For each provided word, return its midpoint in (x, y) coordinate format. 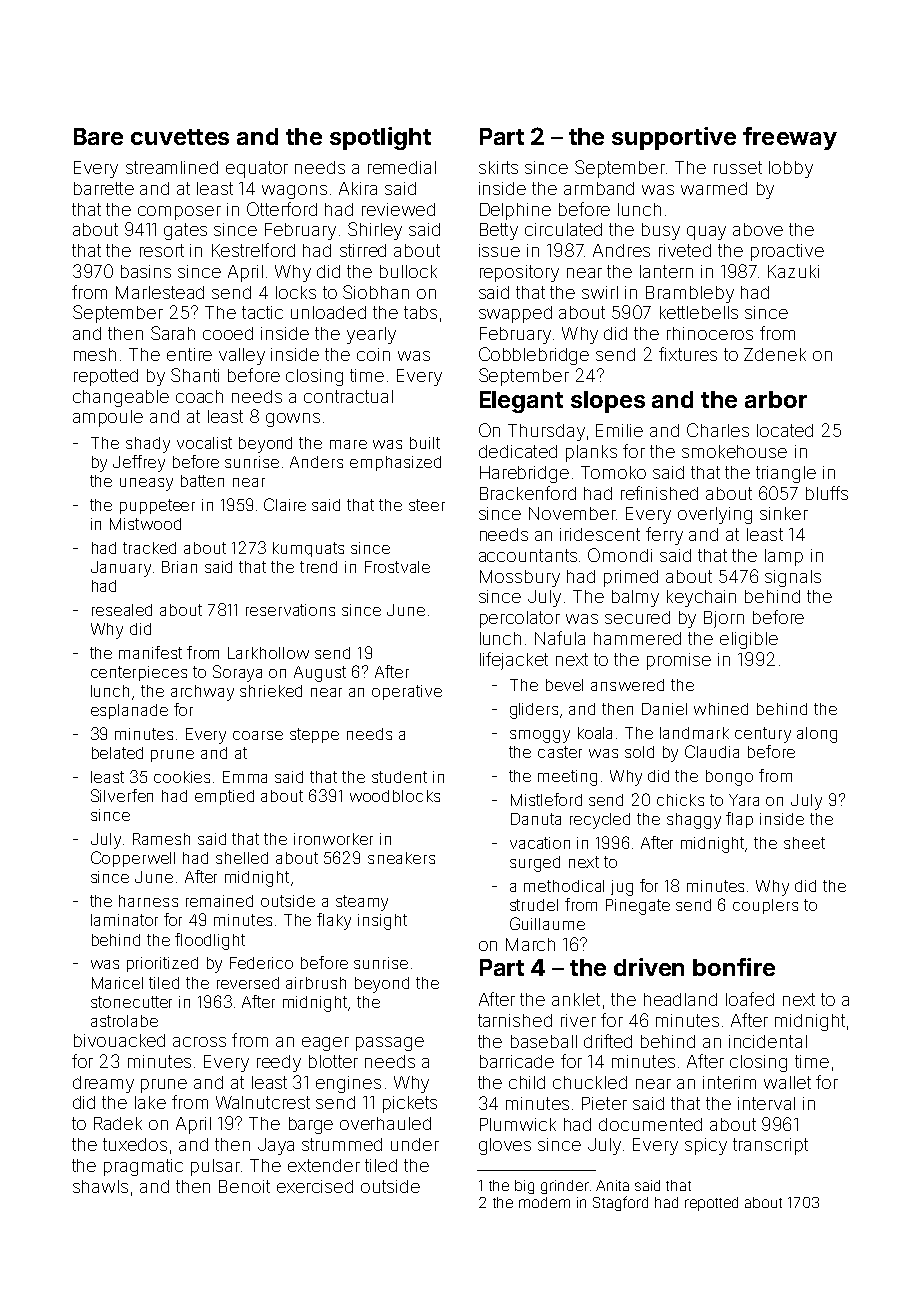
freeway (790, 138)
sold (639, 752)
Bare (98, 136)
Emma (245, 777)
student (399, 777)
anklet (576, 999)
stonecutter (131, 1002)
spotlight (380, 138)
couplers (765, 906)
